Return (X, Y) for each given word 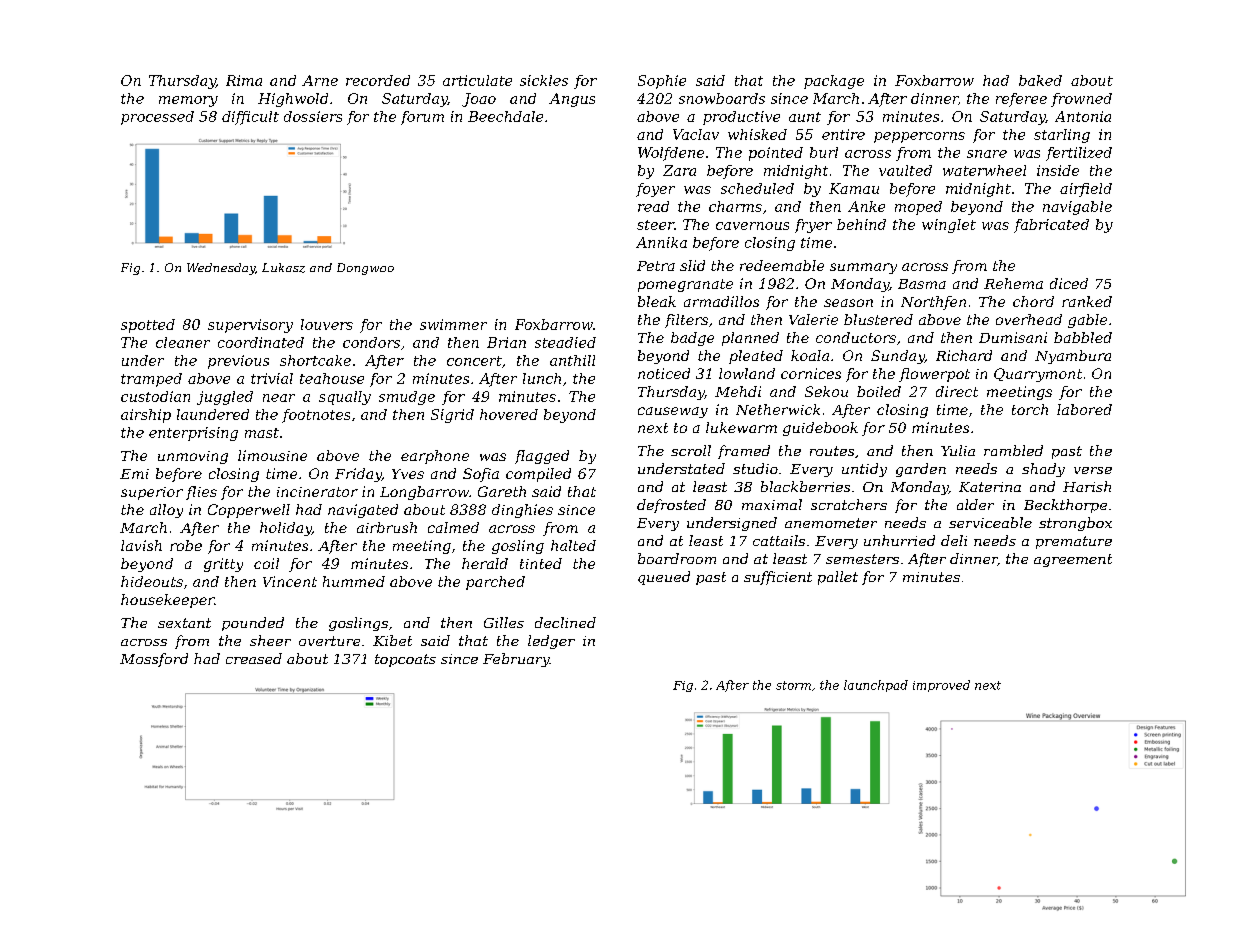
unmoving (193, 457)
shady (1043, 470)
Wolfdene (671, 154)
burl (824, 152)
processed (157, 118)
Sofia (481, 475)
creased (254, 658)
